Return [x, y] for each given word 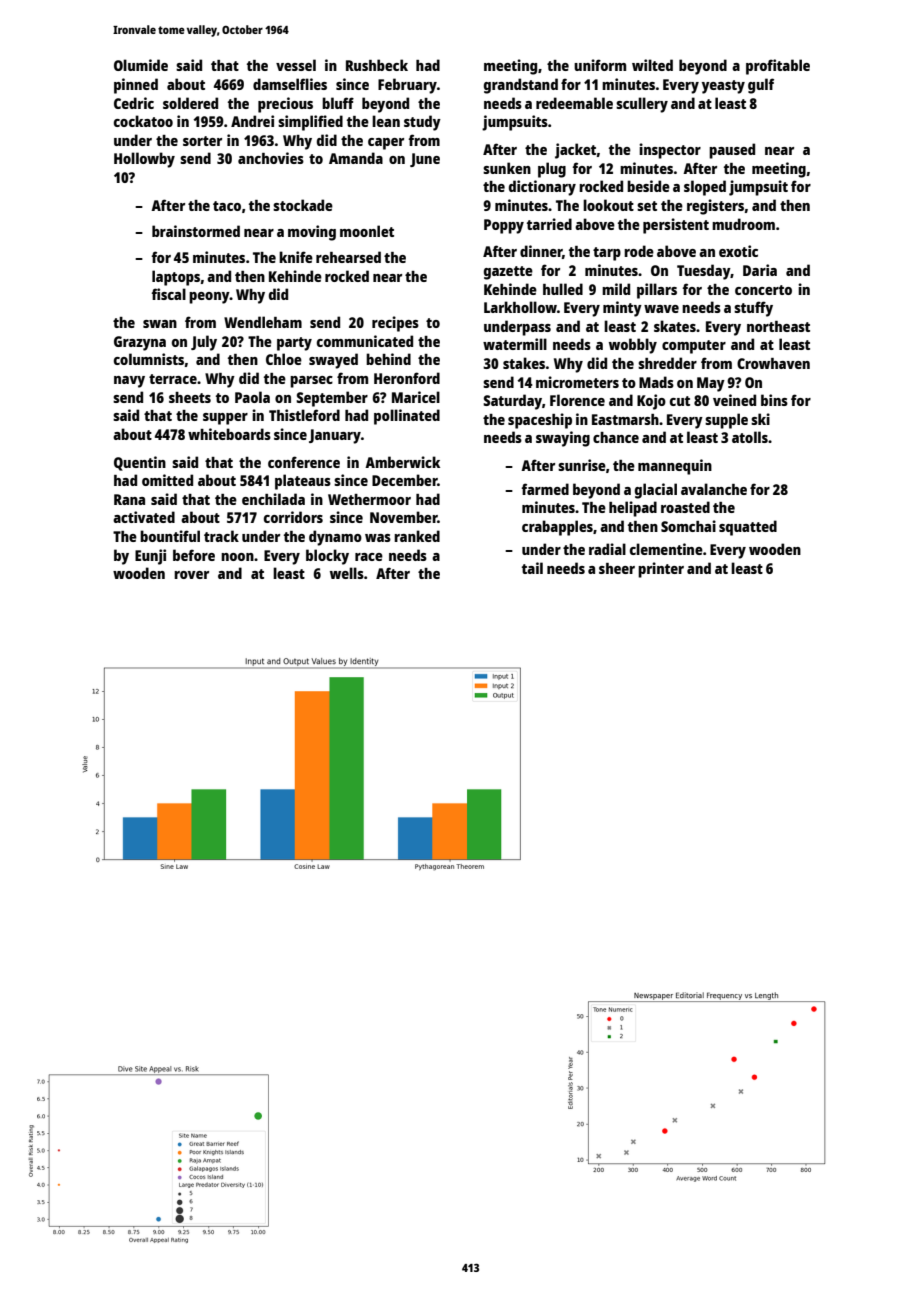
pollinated [407, 417]
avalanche [714, 489]
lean [386, 121]
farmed [545, 489]
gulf [761, 86]
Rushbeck [377, 65]
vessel [296, 65]
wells [347, 573]
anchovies [271, 158]
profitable [778, 67]
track [221, 536]
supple [726, 421]
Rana [129, 499]
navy [129, 382]
